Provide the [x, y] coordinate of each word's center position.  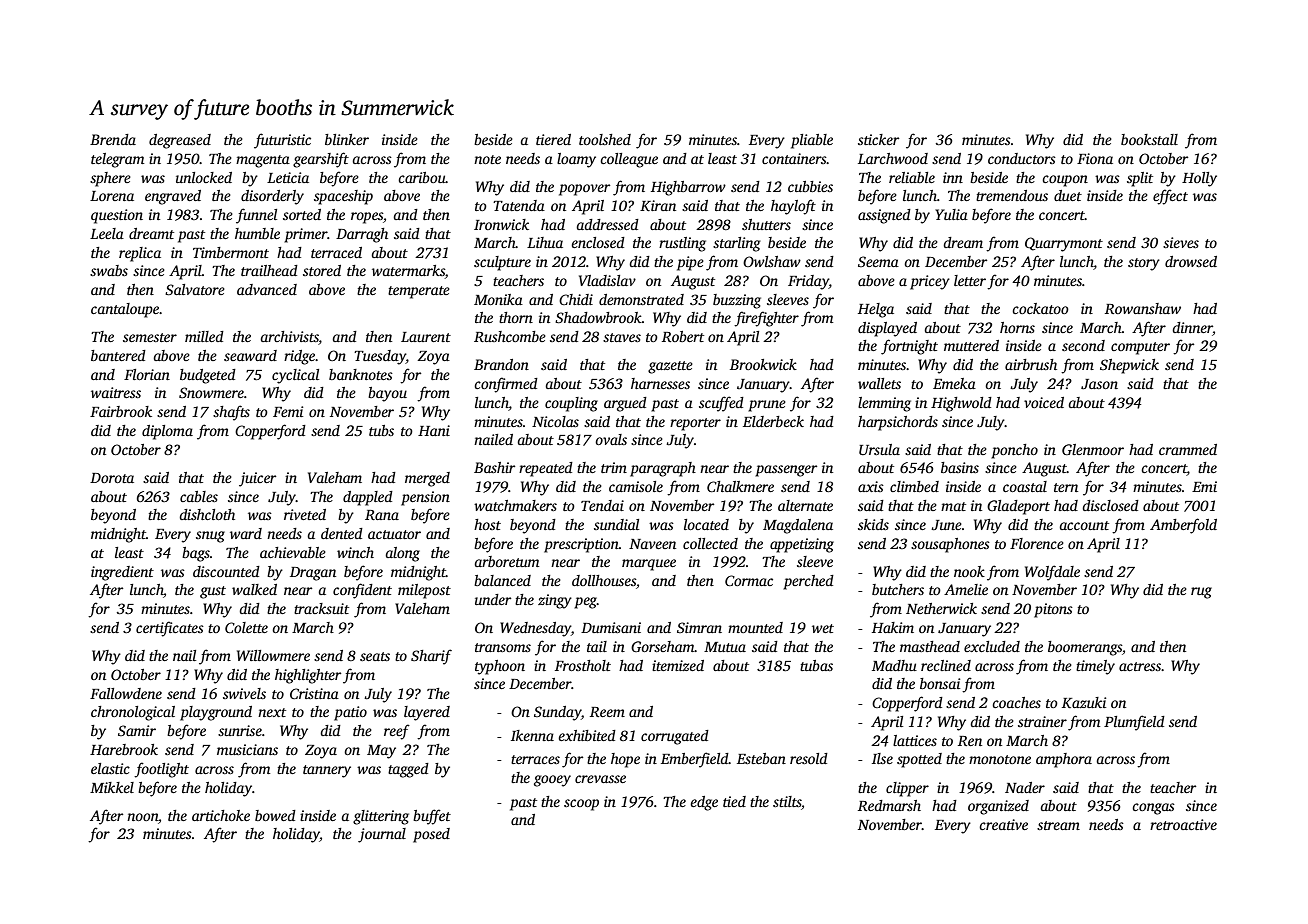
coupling [571, 404]
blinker [347, 139]
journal [382, 835]
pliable [812, 141]
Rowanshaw [1143, 308]
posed [431, 835]
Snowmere [211, 392]
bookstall [1149, 139]
